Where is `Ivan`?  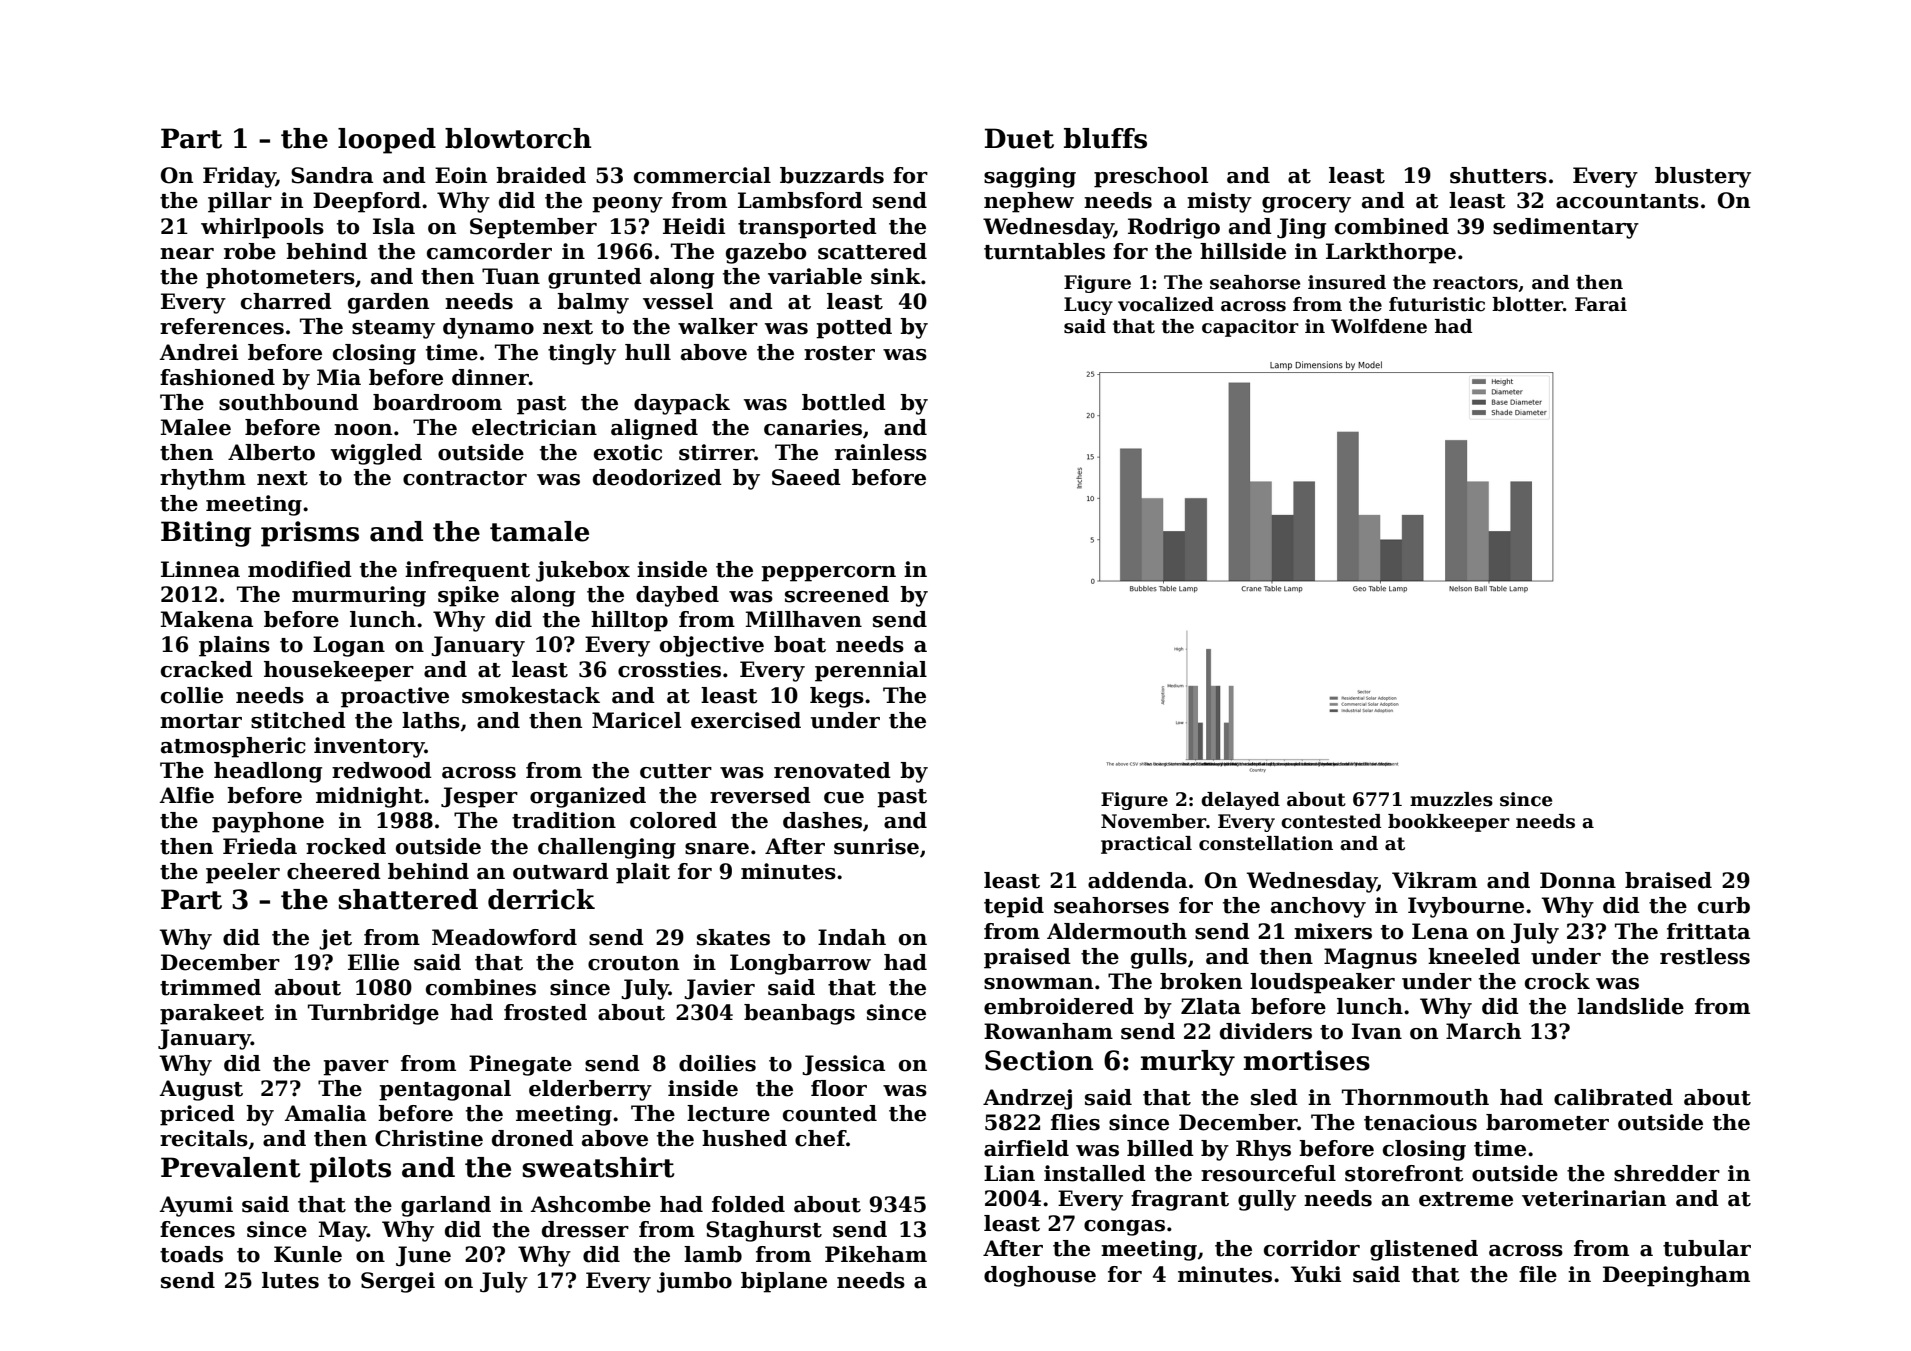 Ivan is located at coordinates (1377, 1031).
